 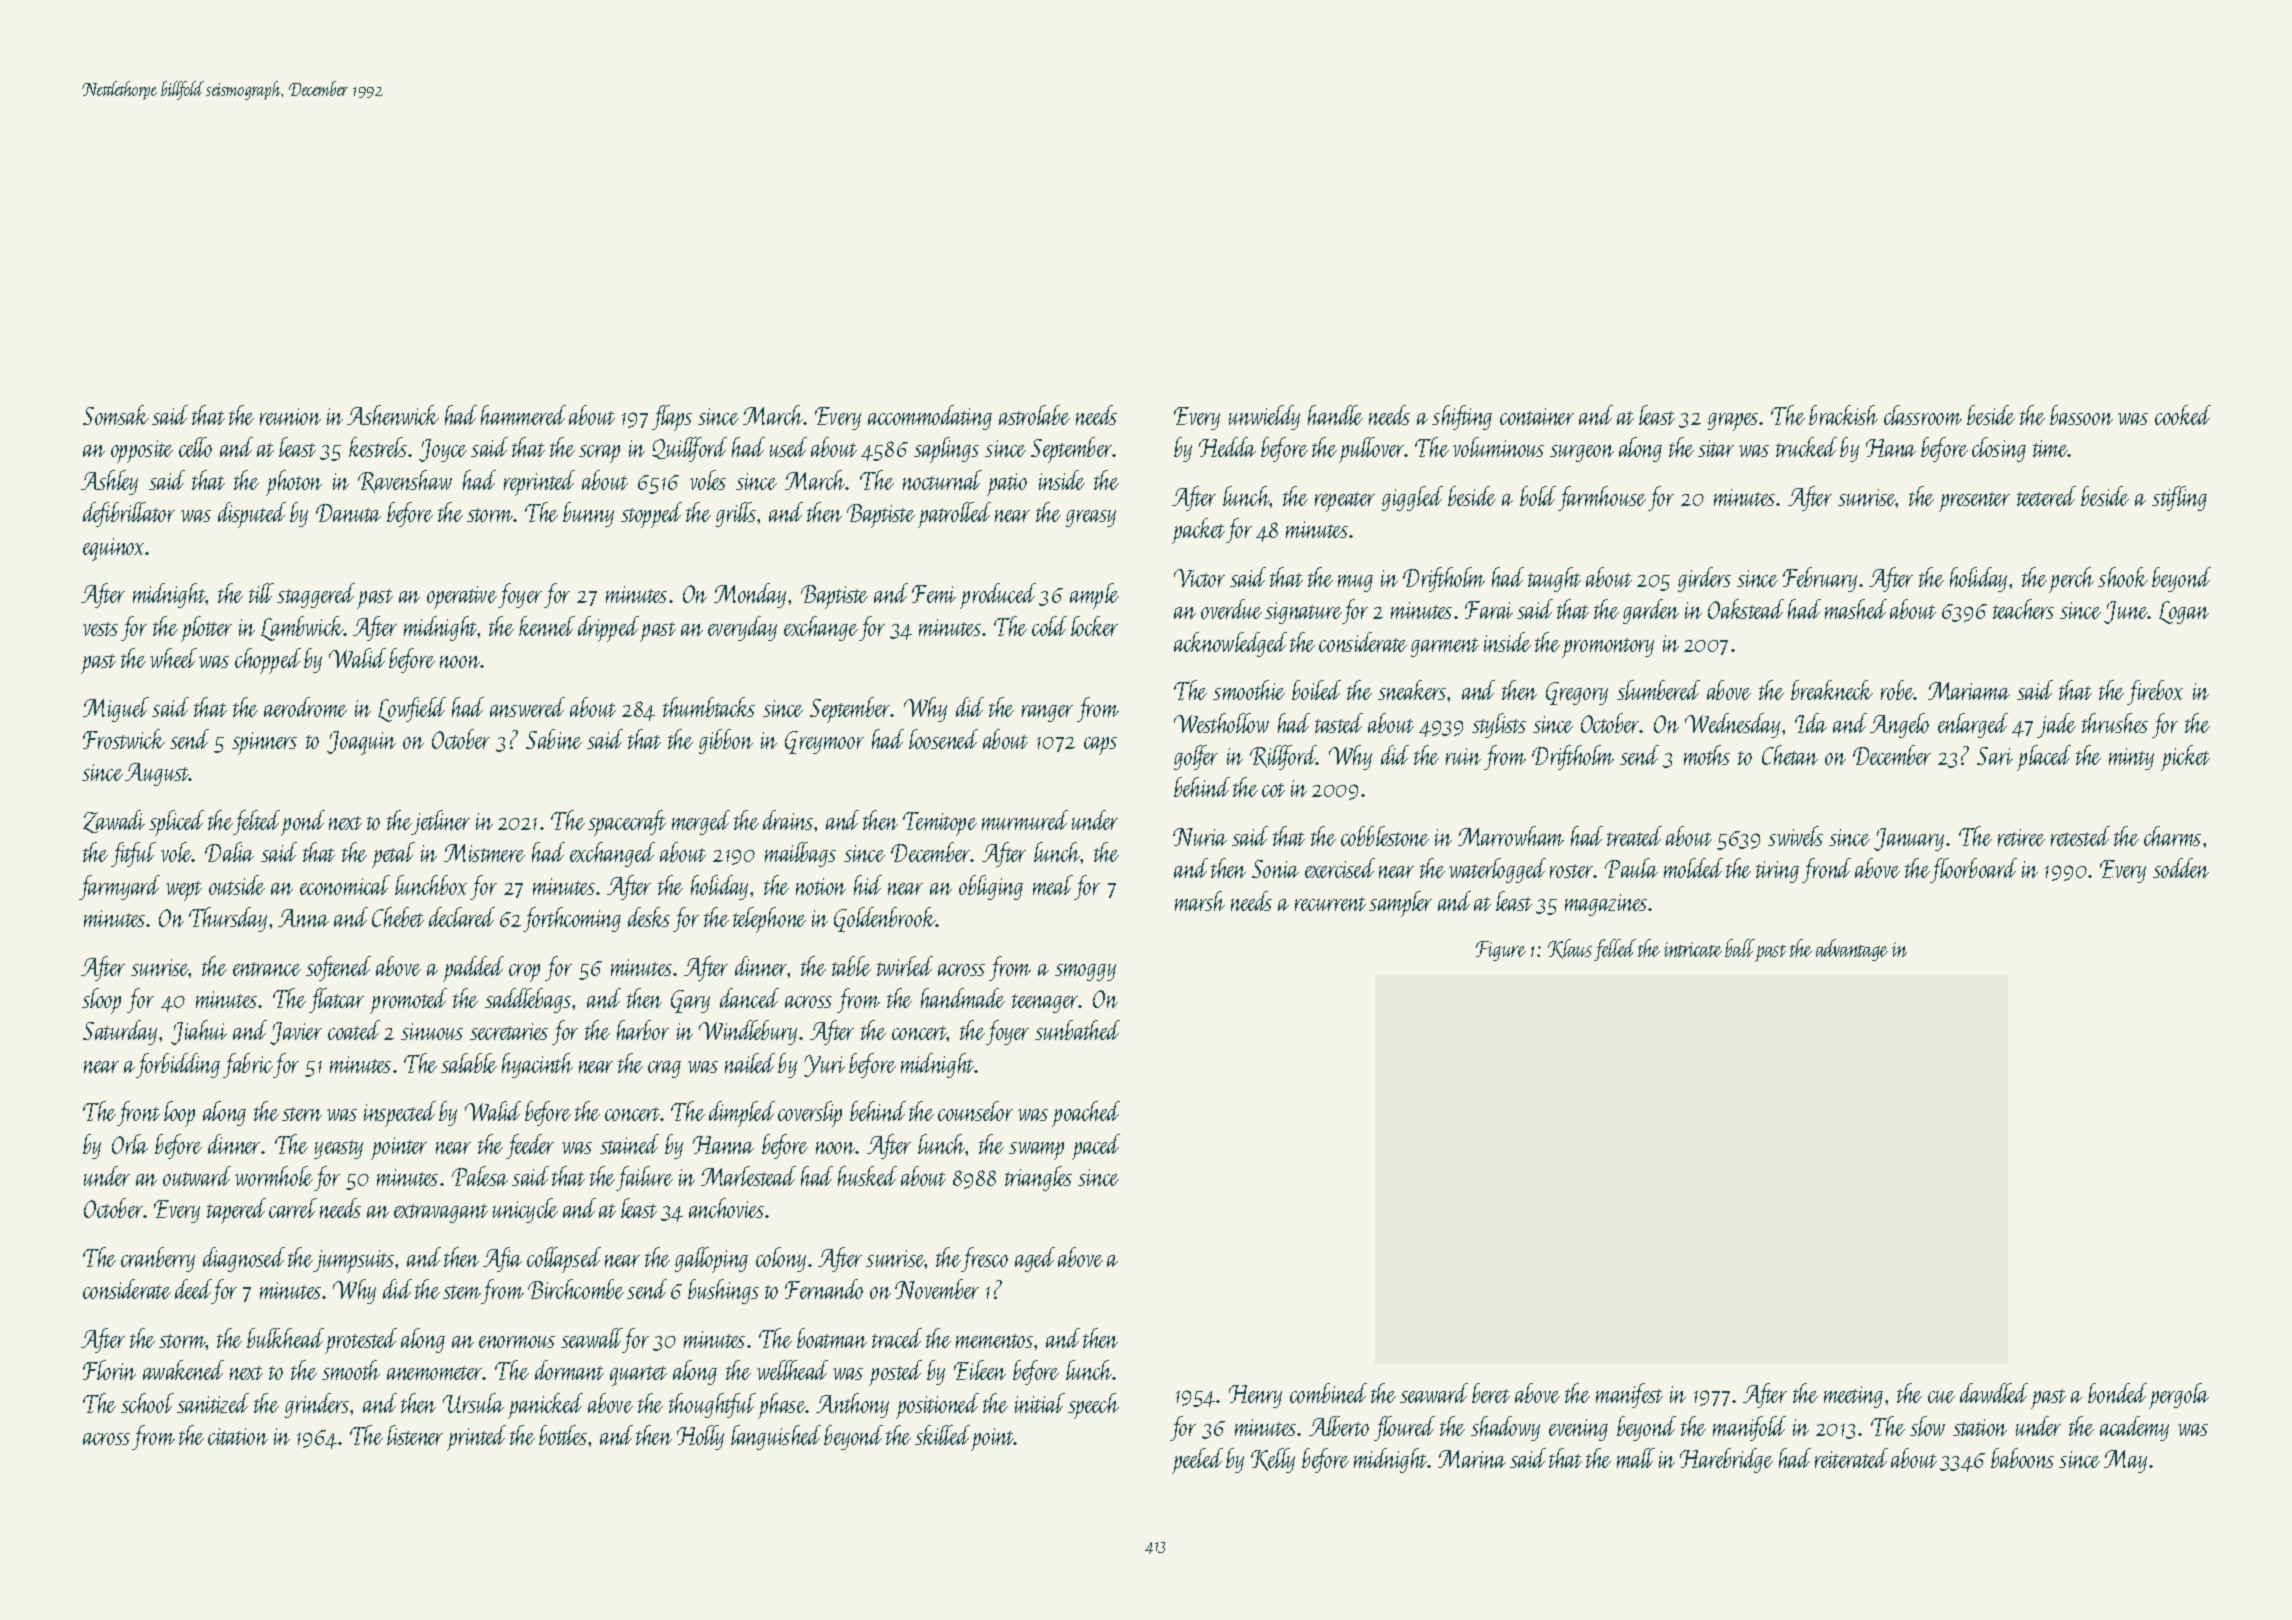 What do you see at coordinates (109, 482) in the screenshot?
I see `Ashley` at bounding box center [109, 482].
